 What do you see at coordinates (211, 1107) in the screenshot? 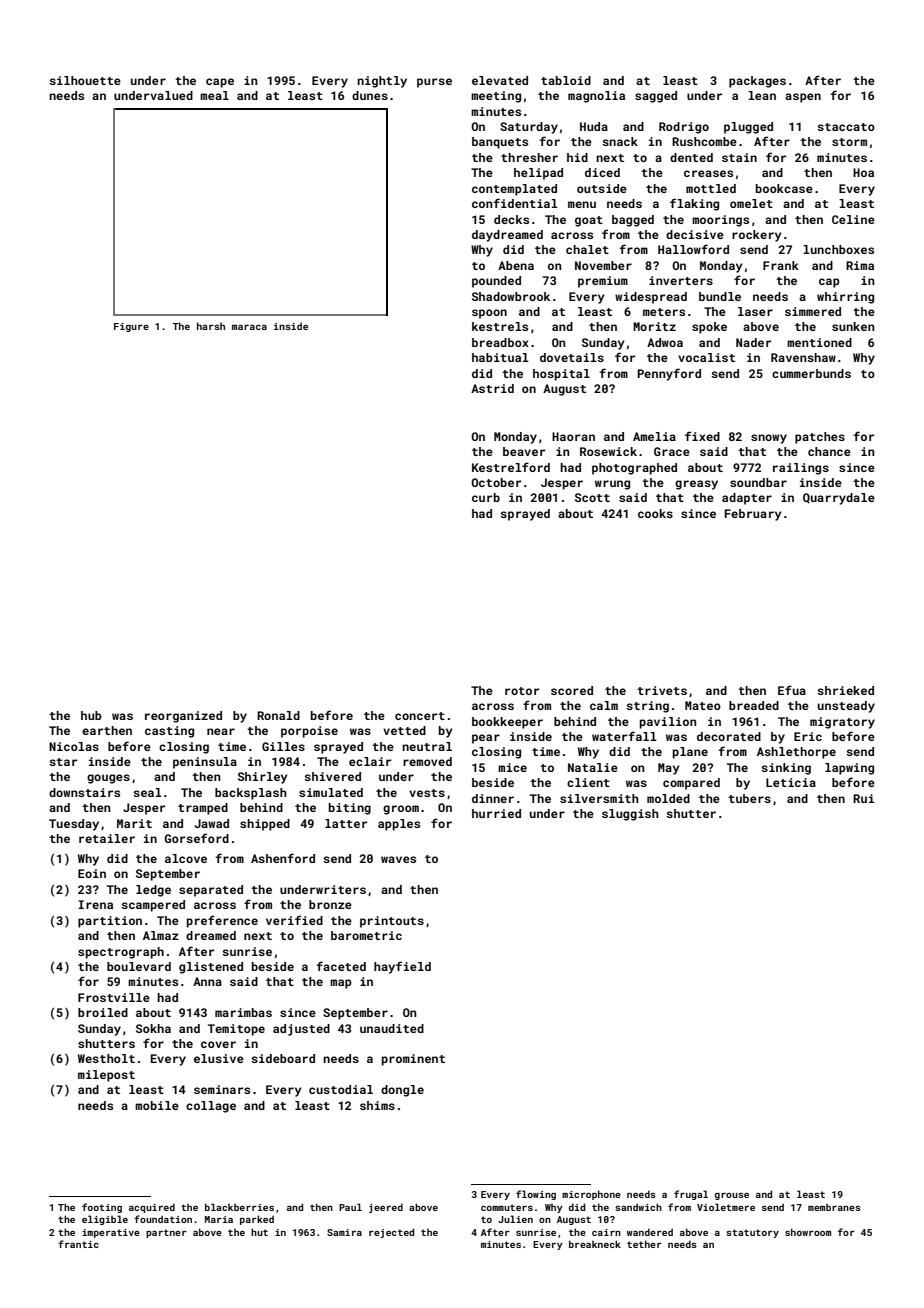
I see `collage` at bounding box center [211, 1107].
